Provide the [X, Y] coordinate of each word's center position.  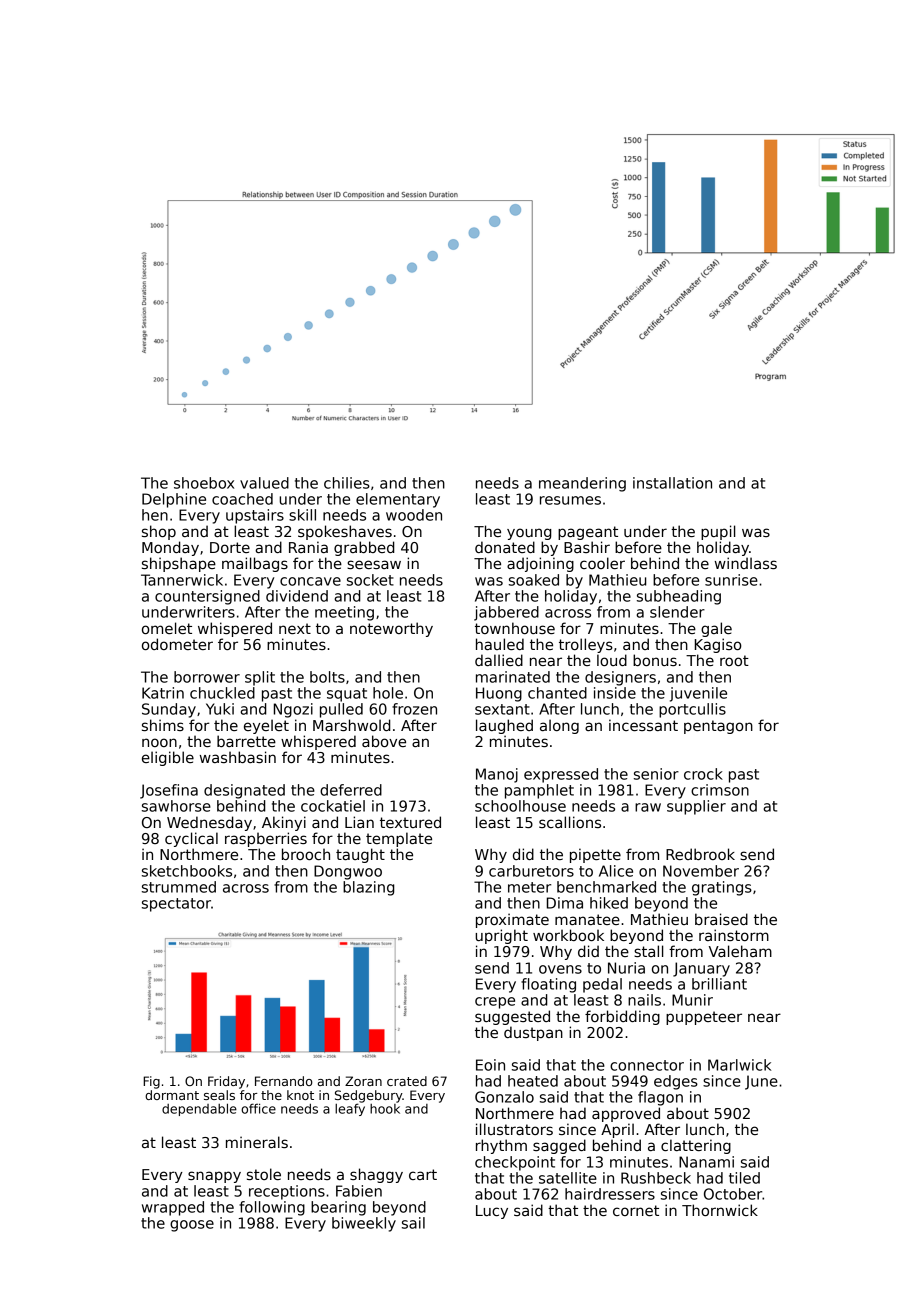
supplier [696, 807]
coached [242, 499]
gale [716, 629]
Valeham [740, 951]
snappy [214, 1177]
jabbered [506, 613]
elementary [398, 500]
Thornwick [720, 1210]
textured [410, 822]
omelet [167, 628]
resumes [570, 500]
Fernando [284, 1081]
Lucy [492, 1212]
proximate [512, 920]
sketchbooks [187, 871]
